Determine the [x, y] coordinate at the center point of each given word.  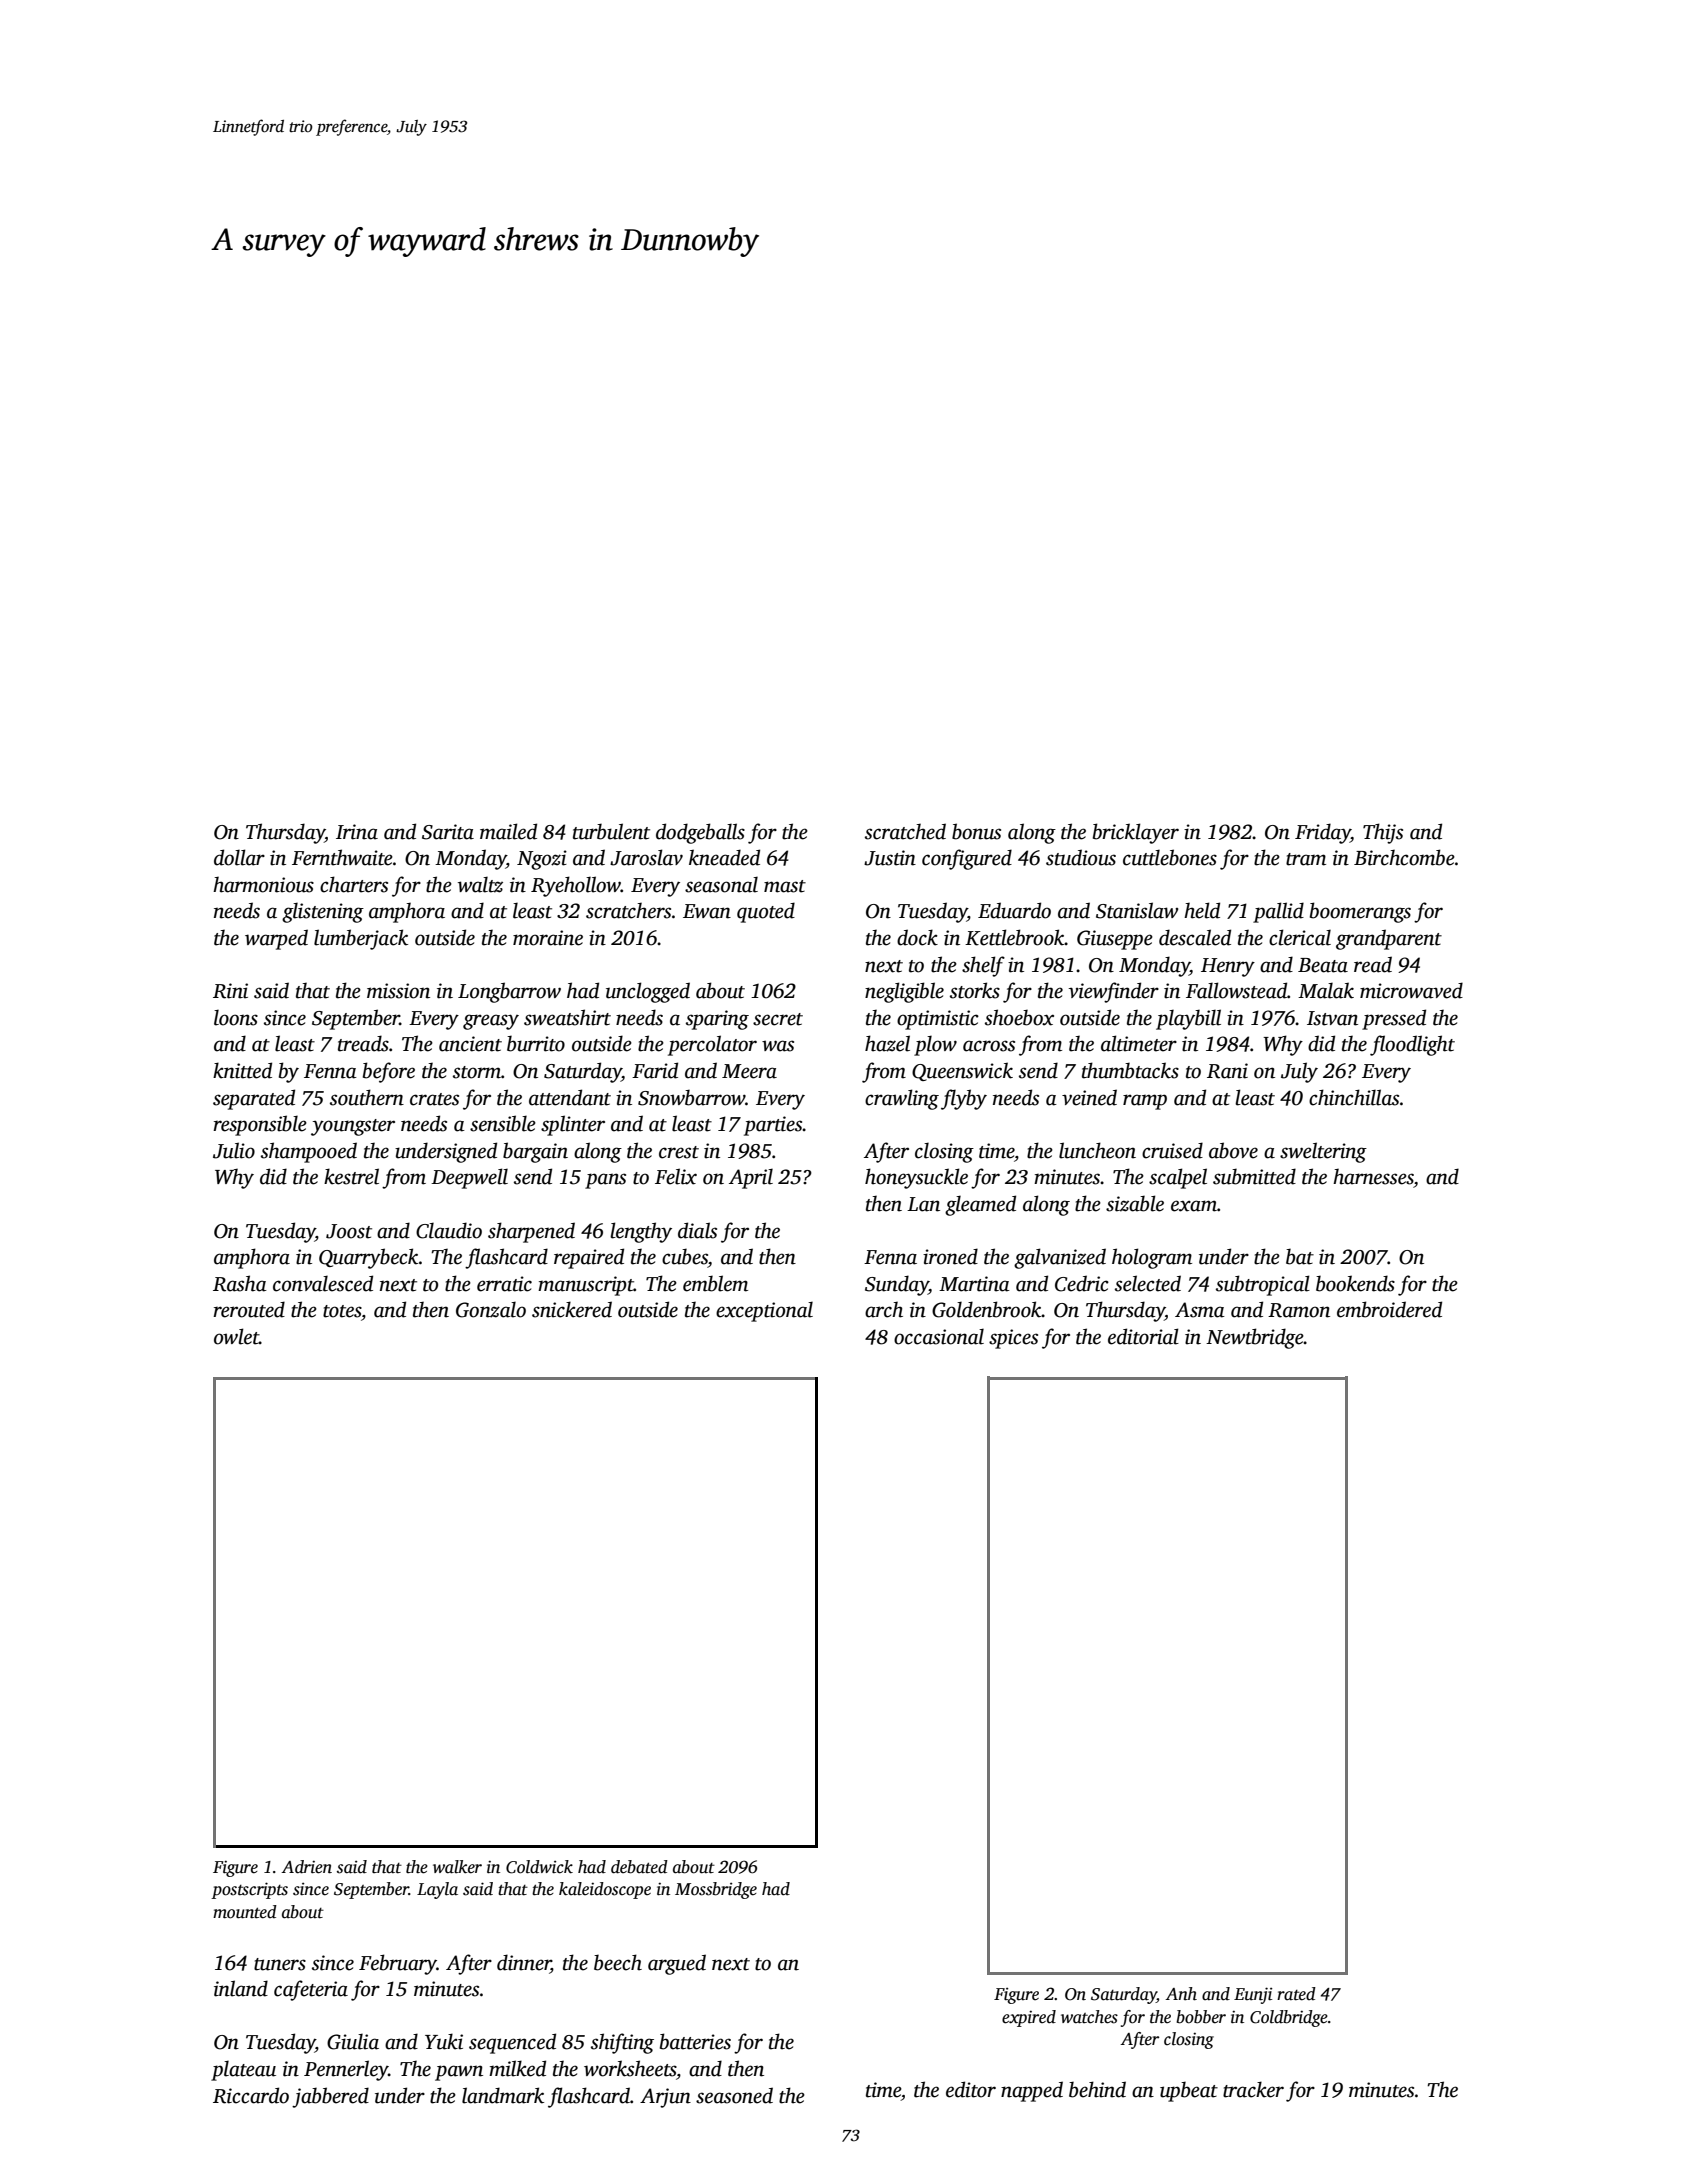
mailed [508, 831]
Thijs [1383, 833]
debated [639, 1867]
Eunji [1253, 1995]
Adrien [306, 1867]
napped [1032, 2091]
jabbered [330, 2097]
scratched [905, 831]
